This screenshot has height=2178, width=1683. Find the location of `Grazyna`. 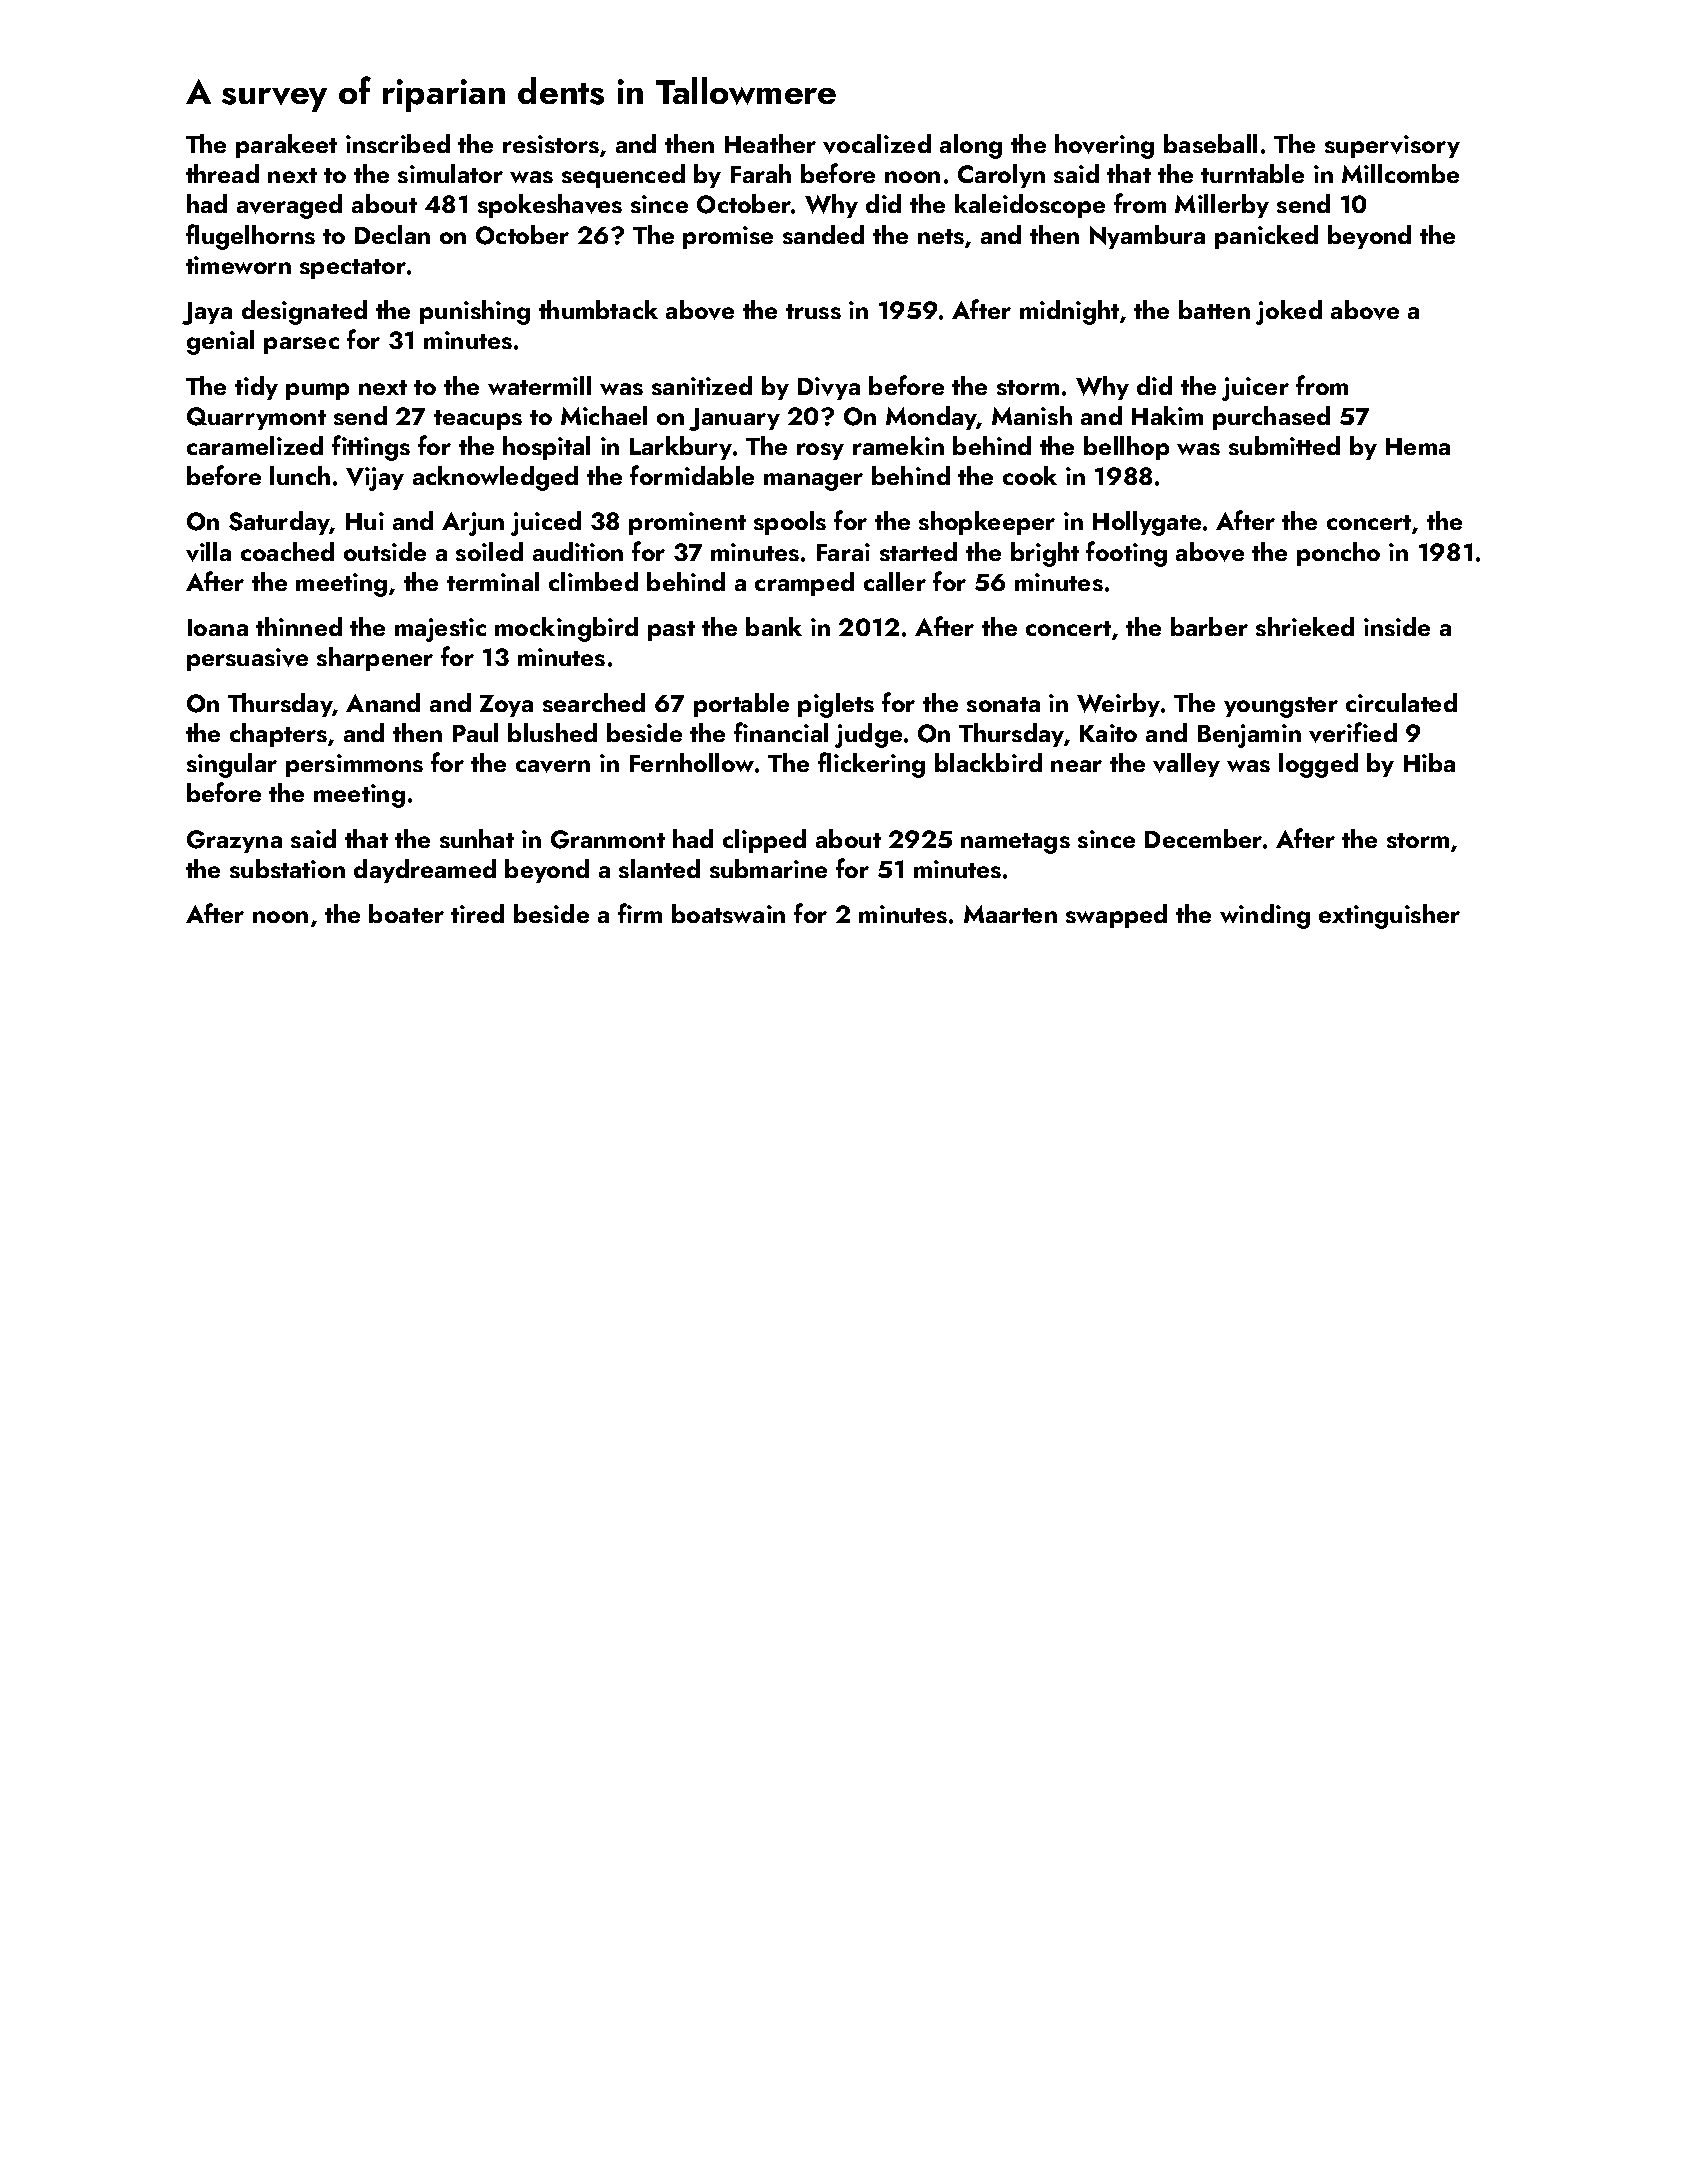

Grazyna is located at coordinates (234, 841).
